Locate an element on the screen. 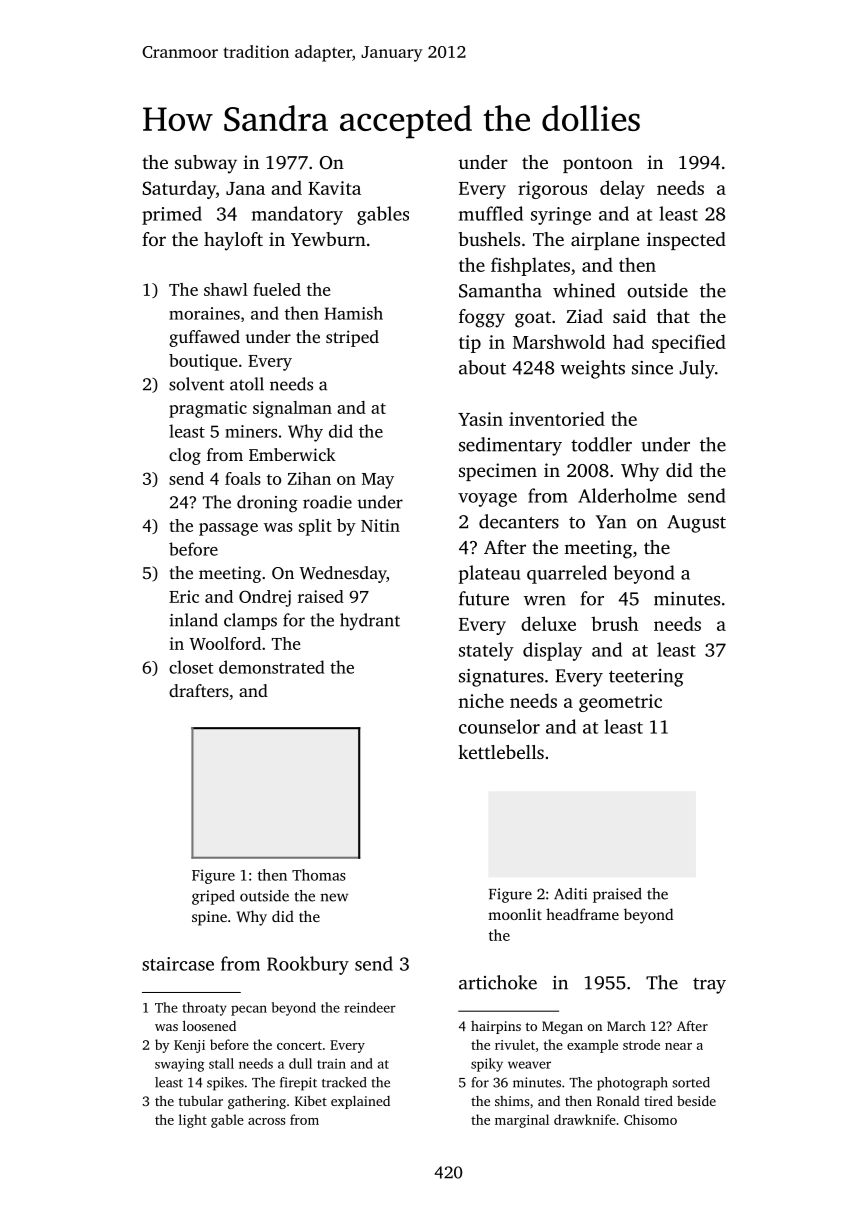  artichoke is located at coordinates (498, 982).
